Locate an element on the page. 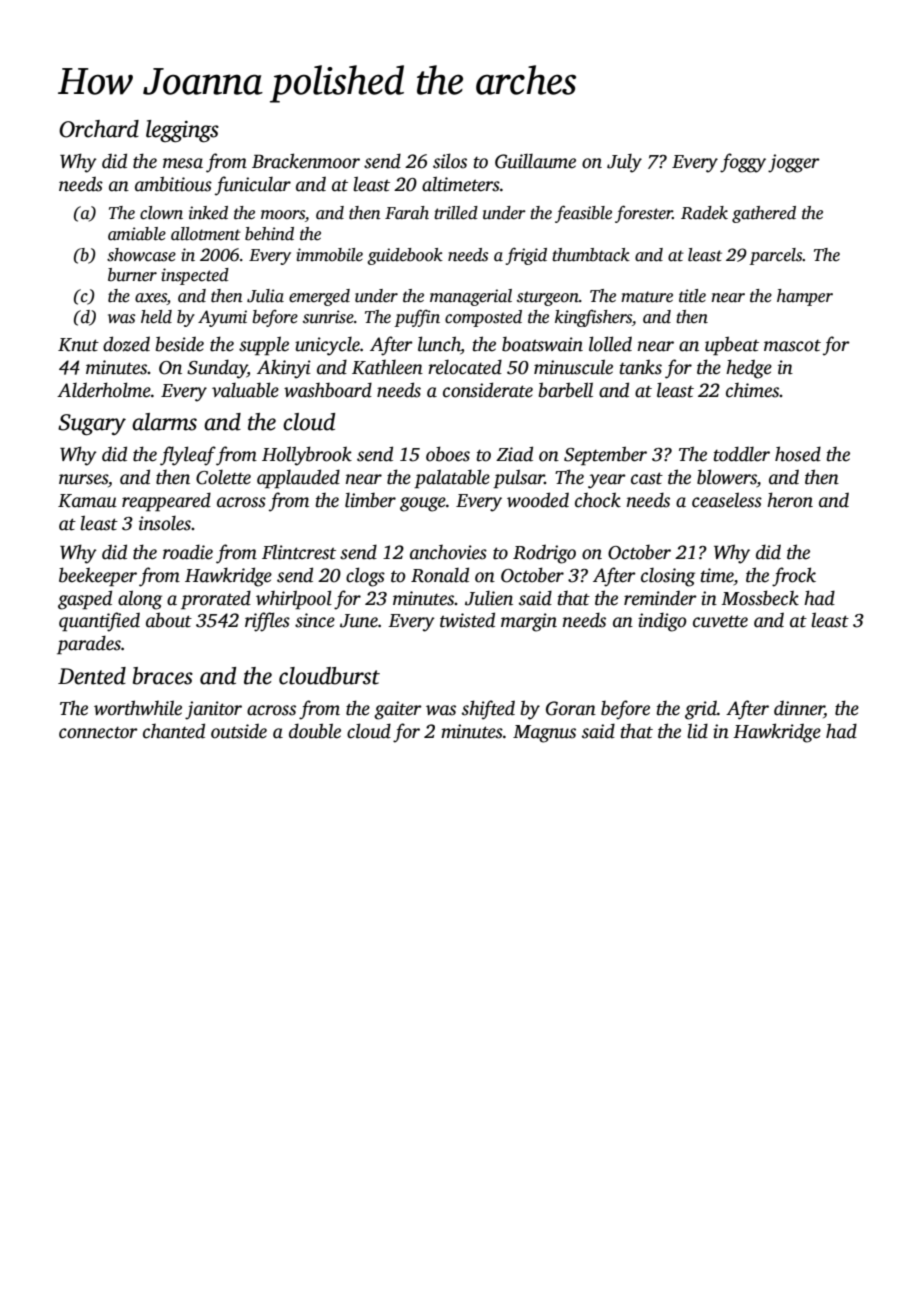  supple is located at coordinates (264, 346).
